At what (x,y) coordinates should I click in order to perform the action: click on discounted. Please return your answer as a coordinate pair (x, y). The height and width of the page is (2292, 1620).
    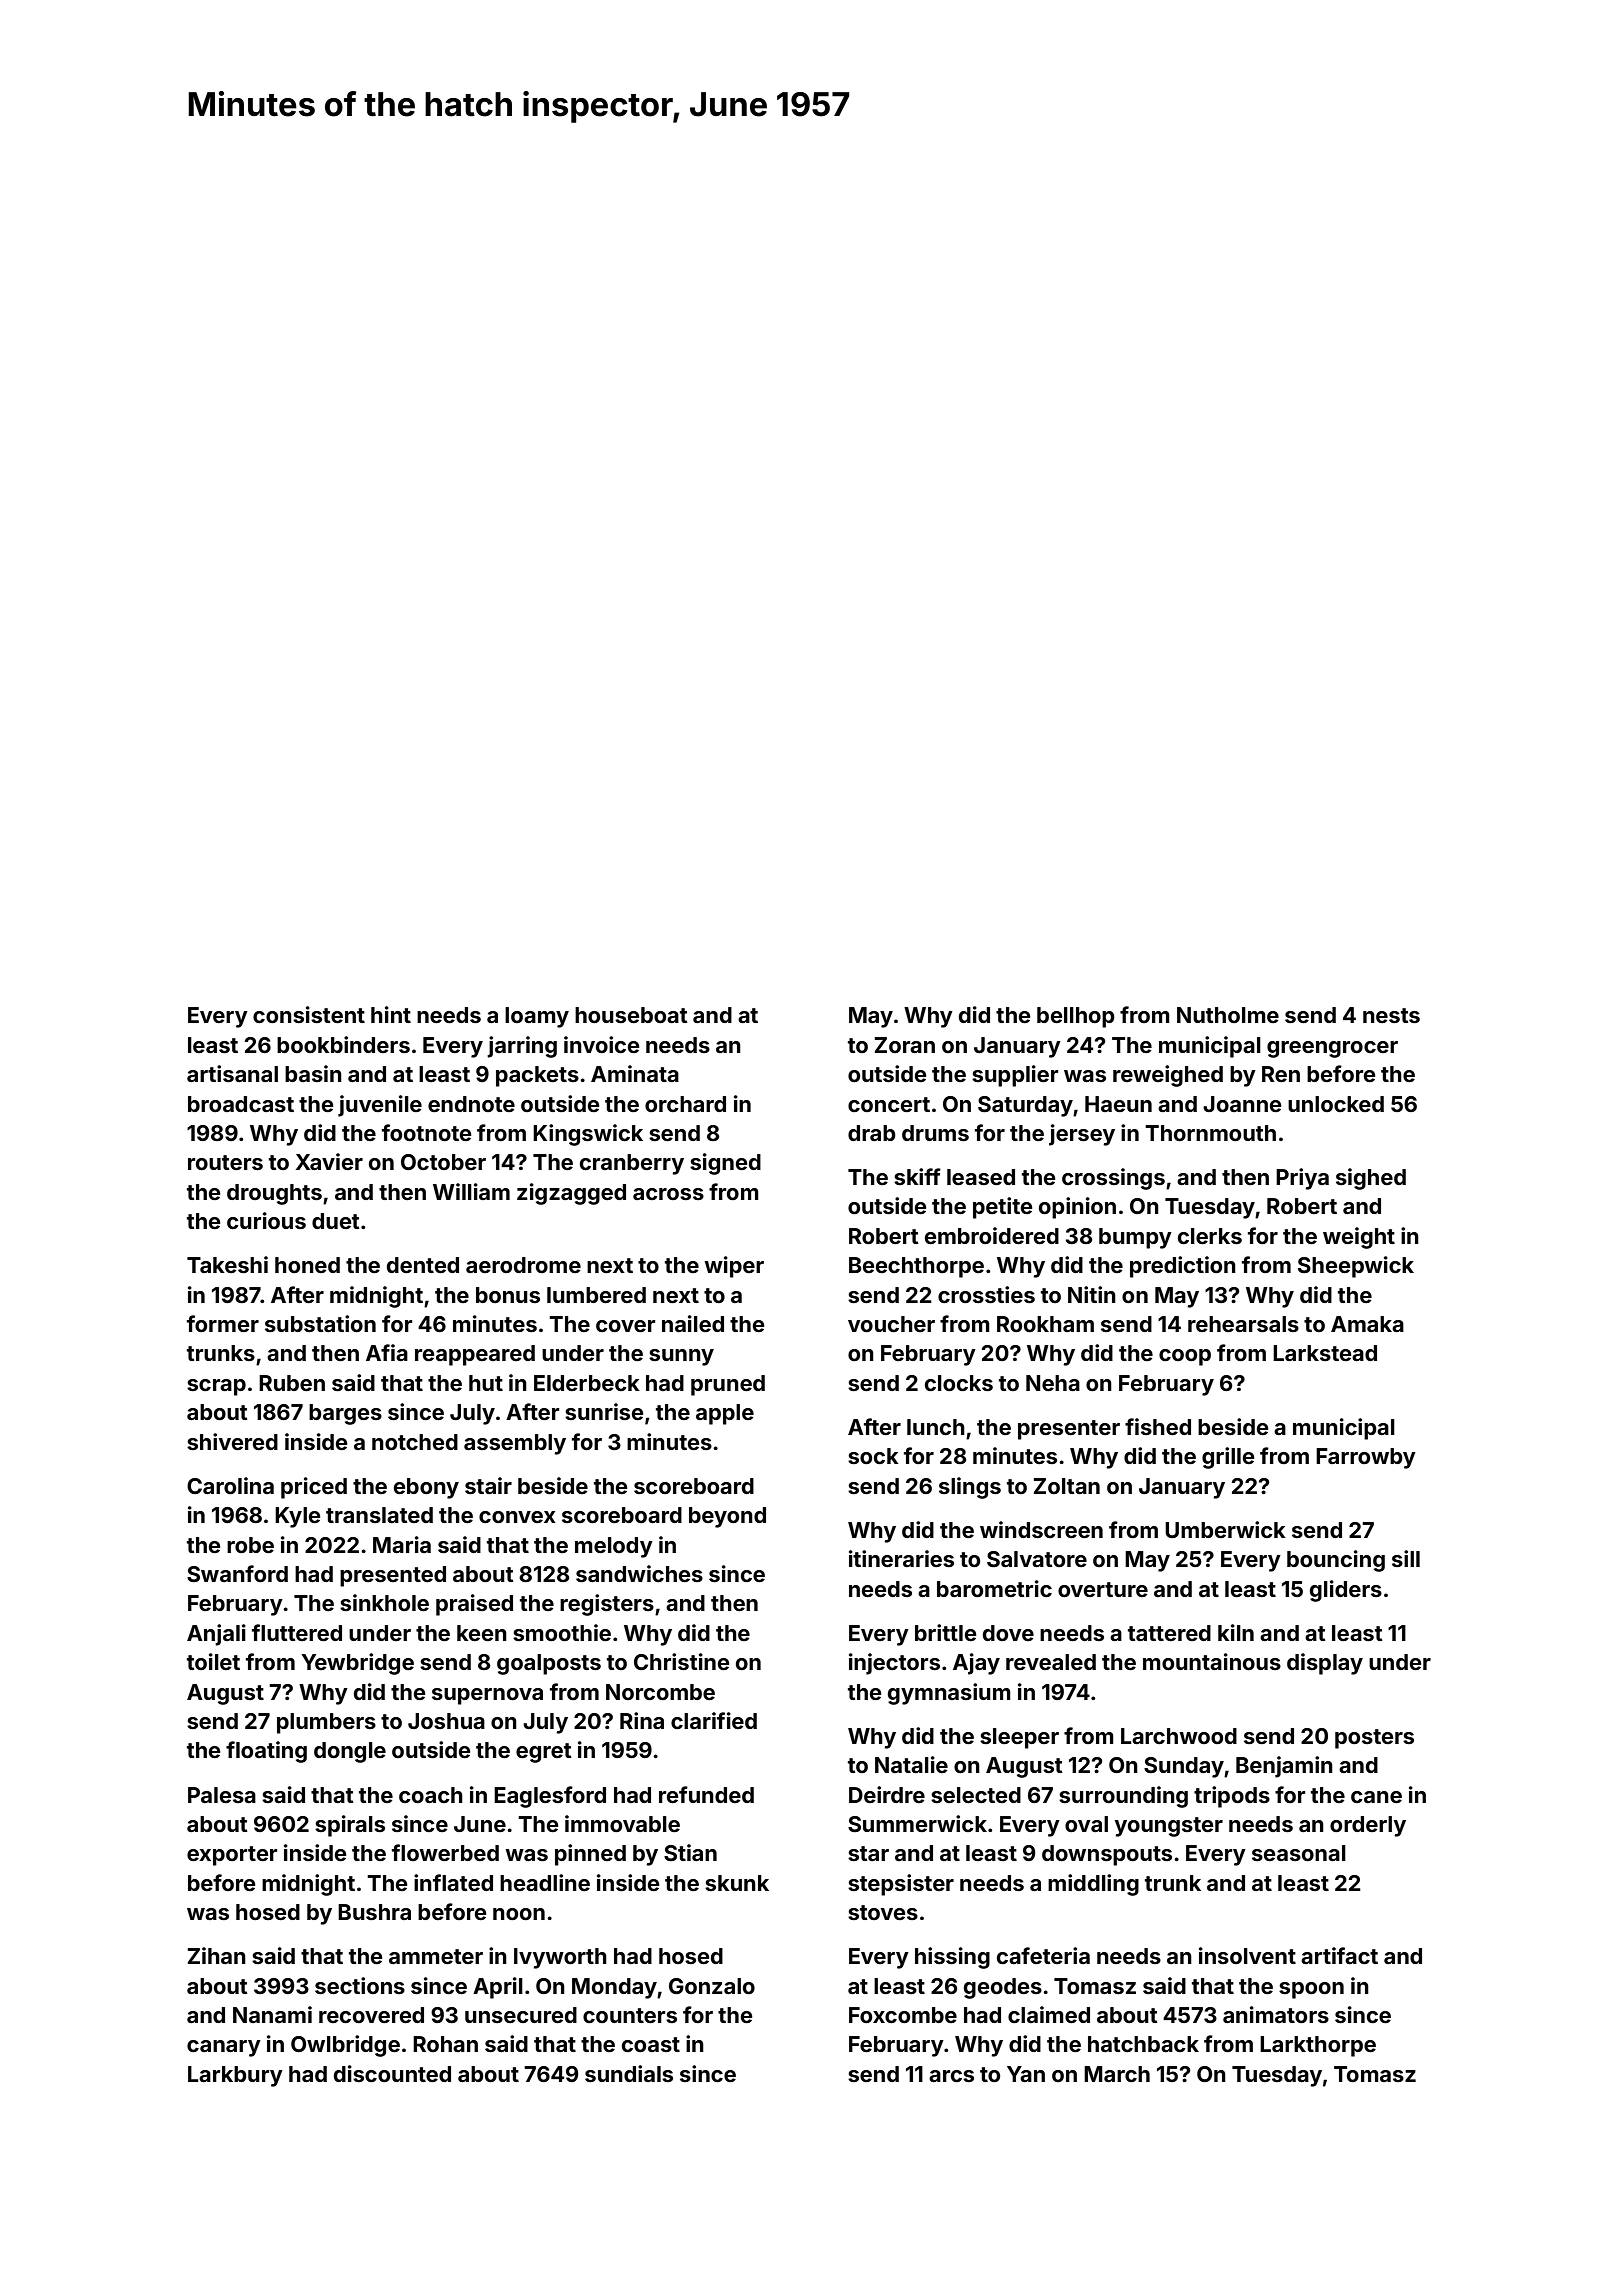
    Looking at the image, I should click on (392, 2073).
